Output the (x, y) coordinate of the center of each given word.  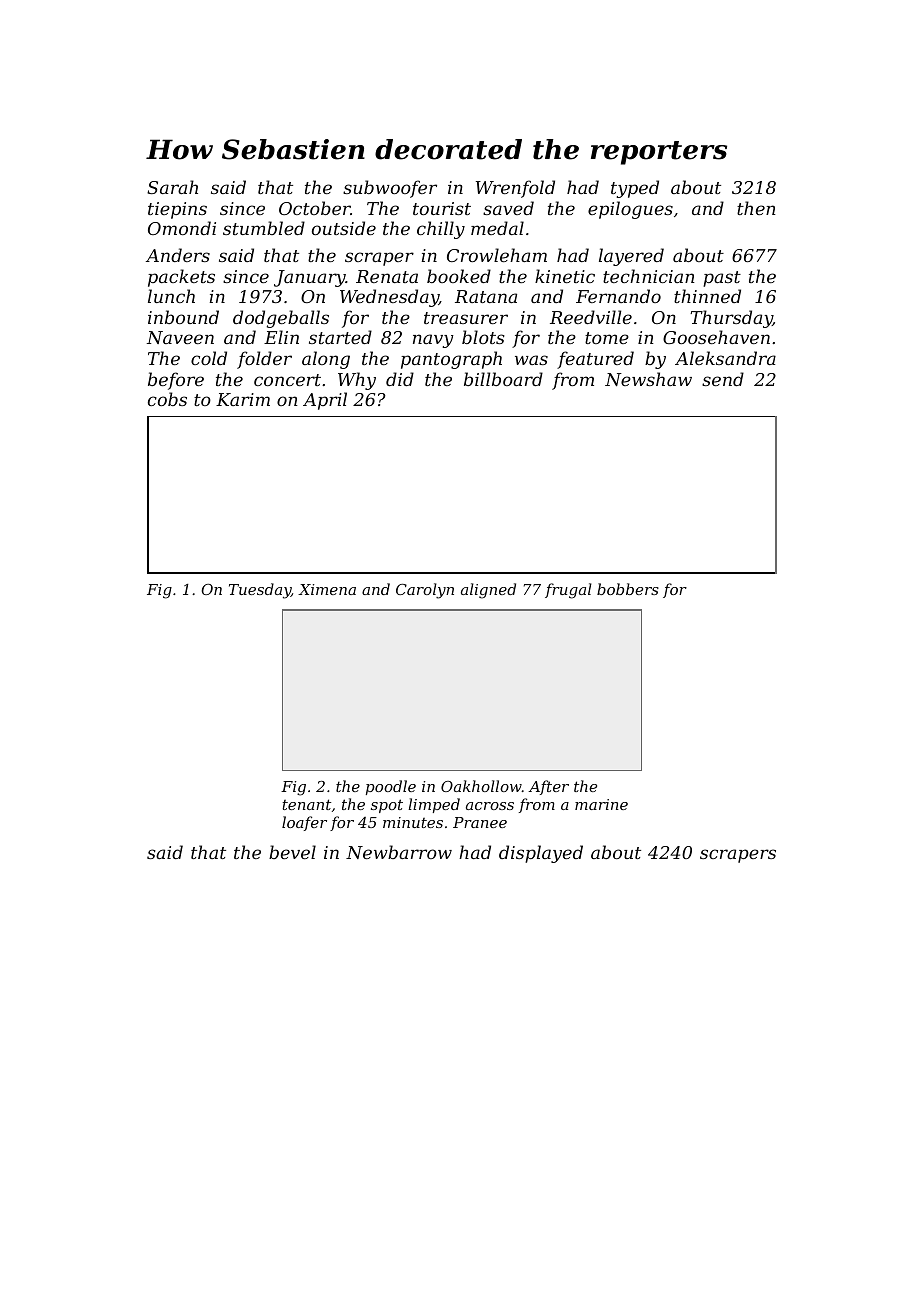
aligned (488, 591)
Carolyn (425, 591)
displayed (541, 854)
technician (649, 276)
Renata (387, 276)
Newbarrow (399, 852)
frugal (568, 591)
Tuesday (260, 591)
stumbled (264, 228)
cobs (167, 399)
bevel (292, 852)
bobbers (628, 589)
